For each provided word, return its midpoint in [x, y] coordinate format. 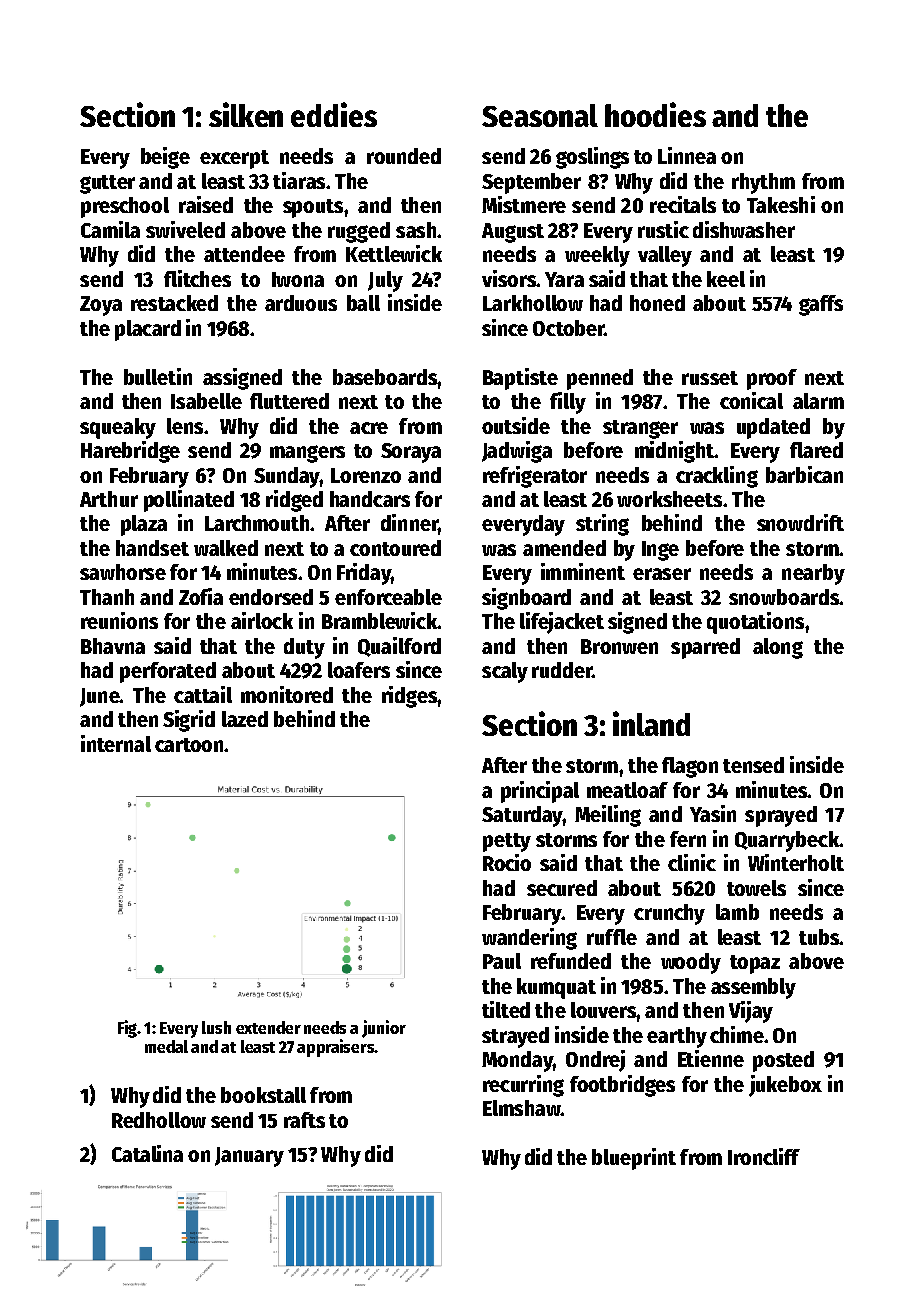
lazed [245, 719]
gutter [107, 184]
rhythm [763, 183]
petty [507, 842]
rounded [404, 156]
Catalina [147, 1153]
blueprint [634, 1159]
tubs [819, 937]
